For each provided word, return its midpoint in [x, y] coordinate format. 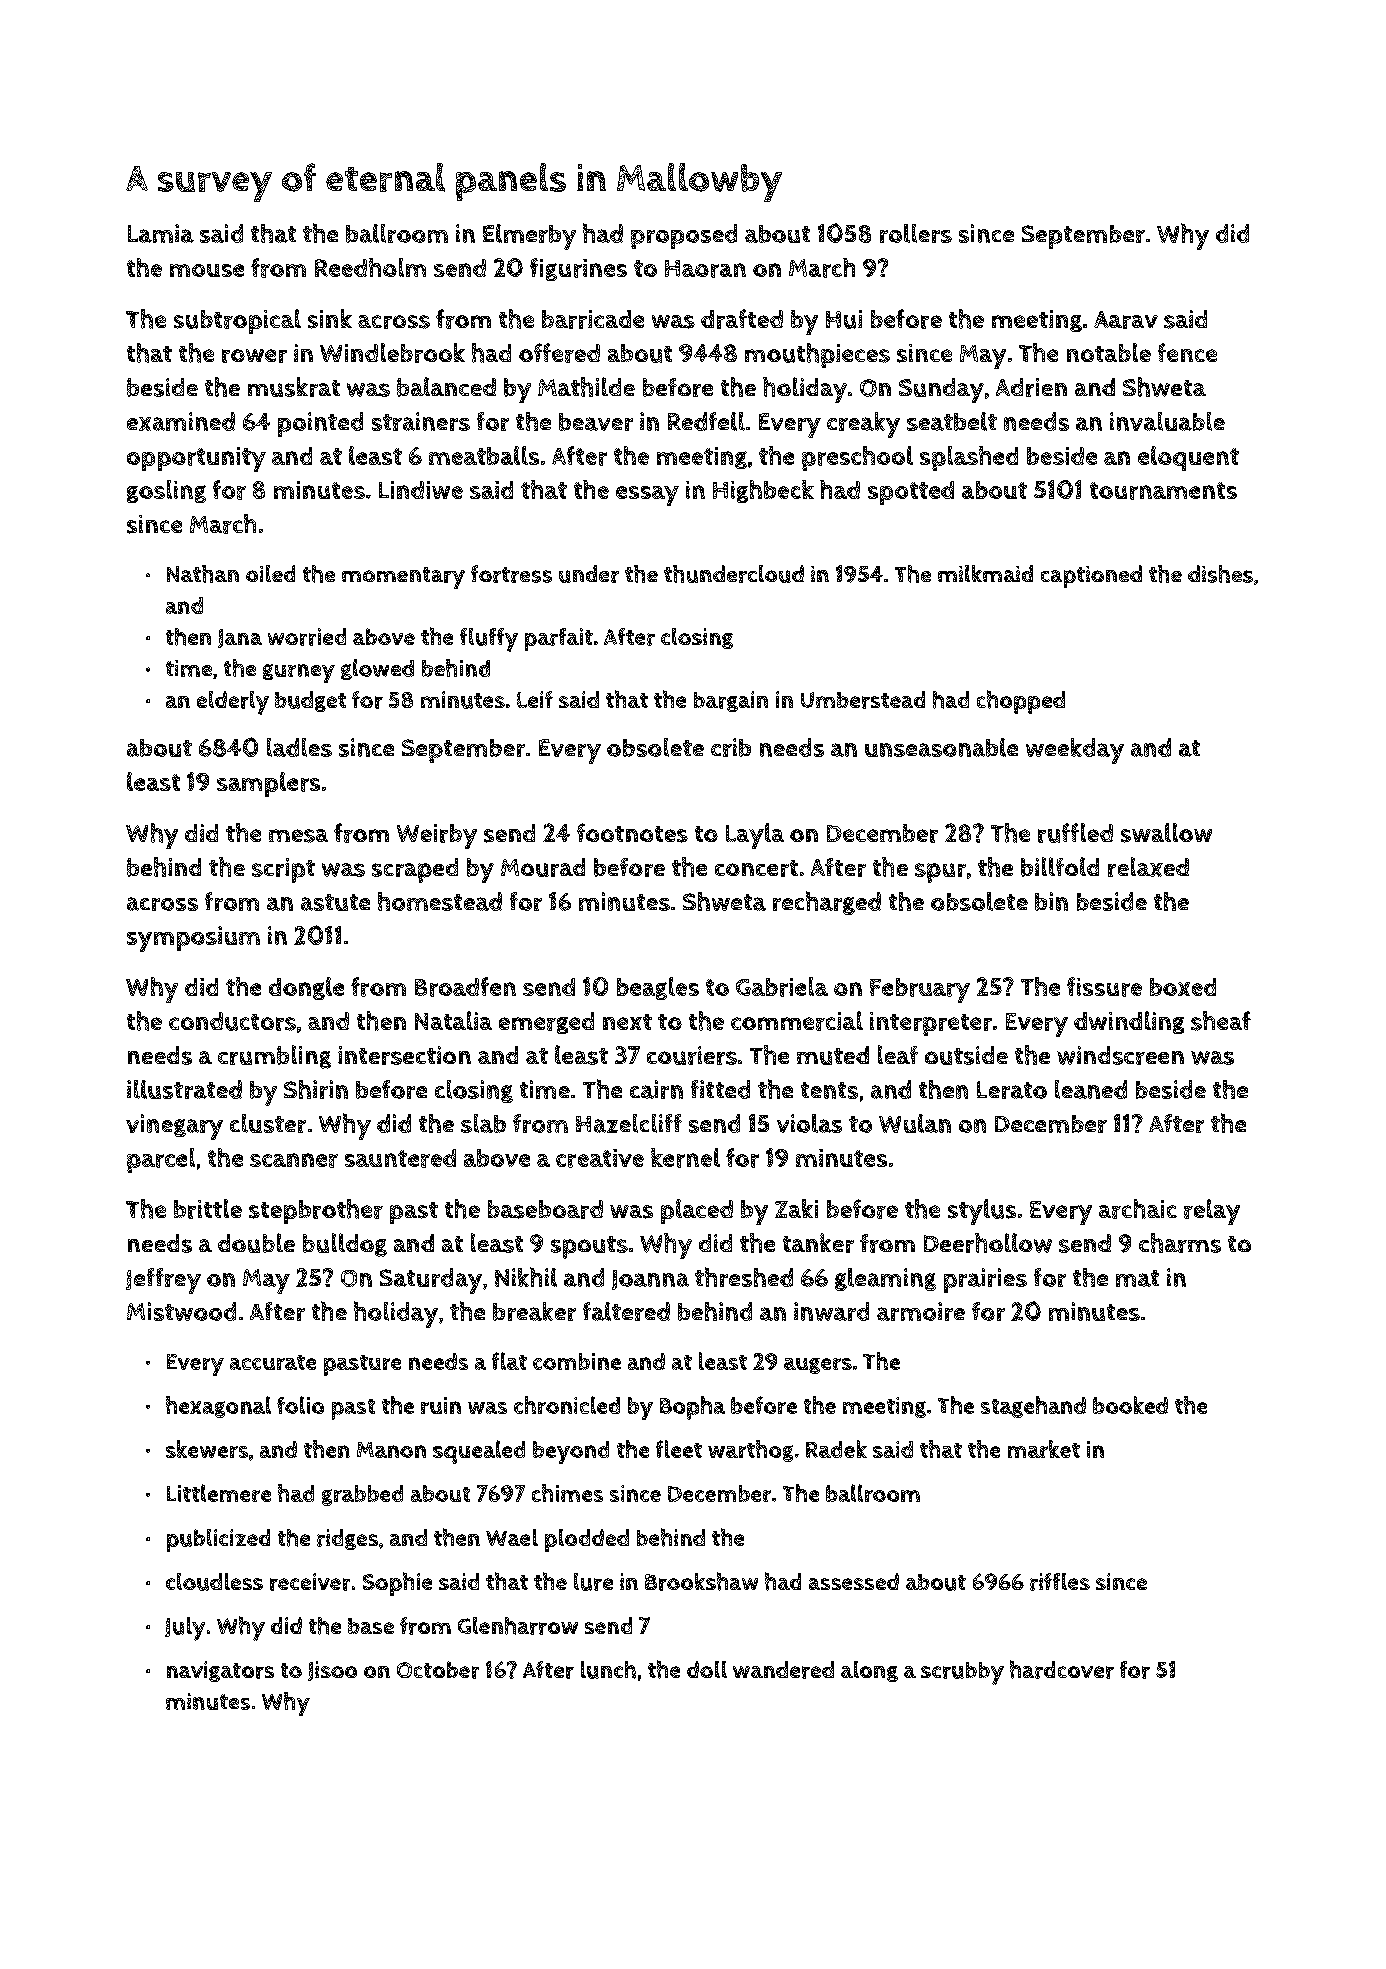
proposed [684, 236]
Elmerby [529, 237]
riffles [1060, 1582]
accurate [273, 1362]
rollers [916, 233]
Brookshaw [701, 1581]
